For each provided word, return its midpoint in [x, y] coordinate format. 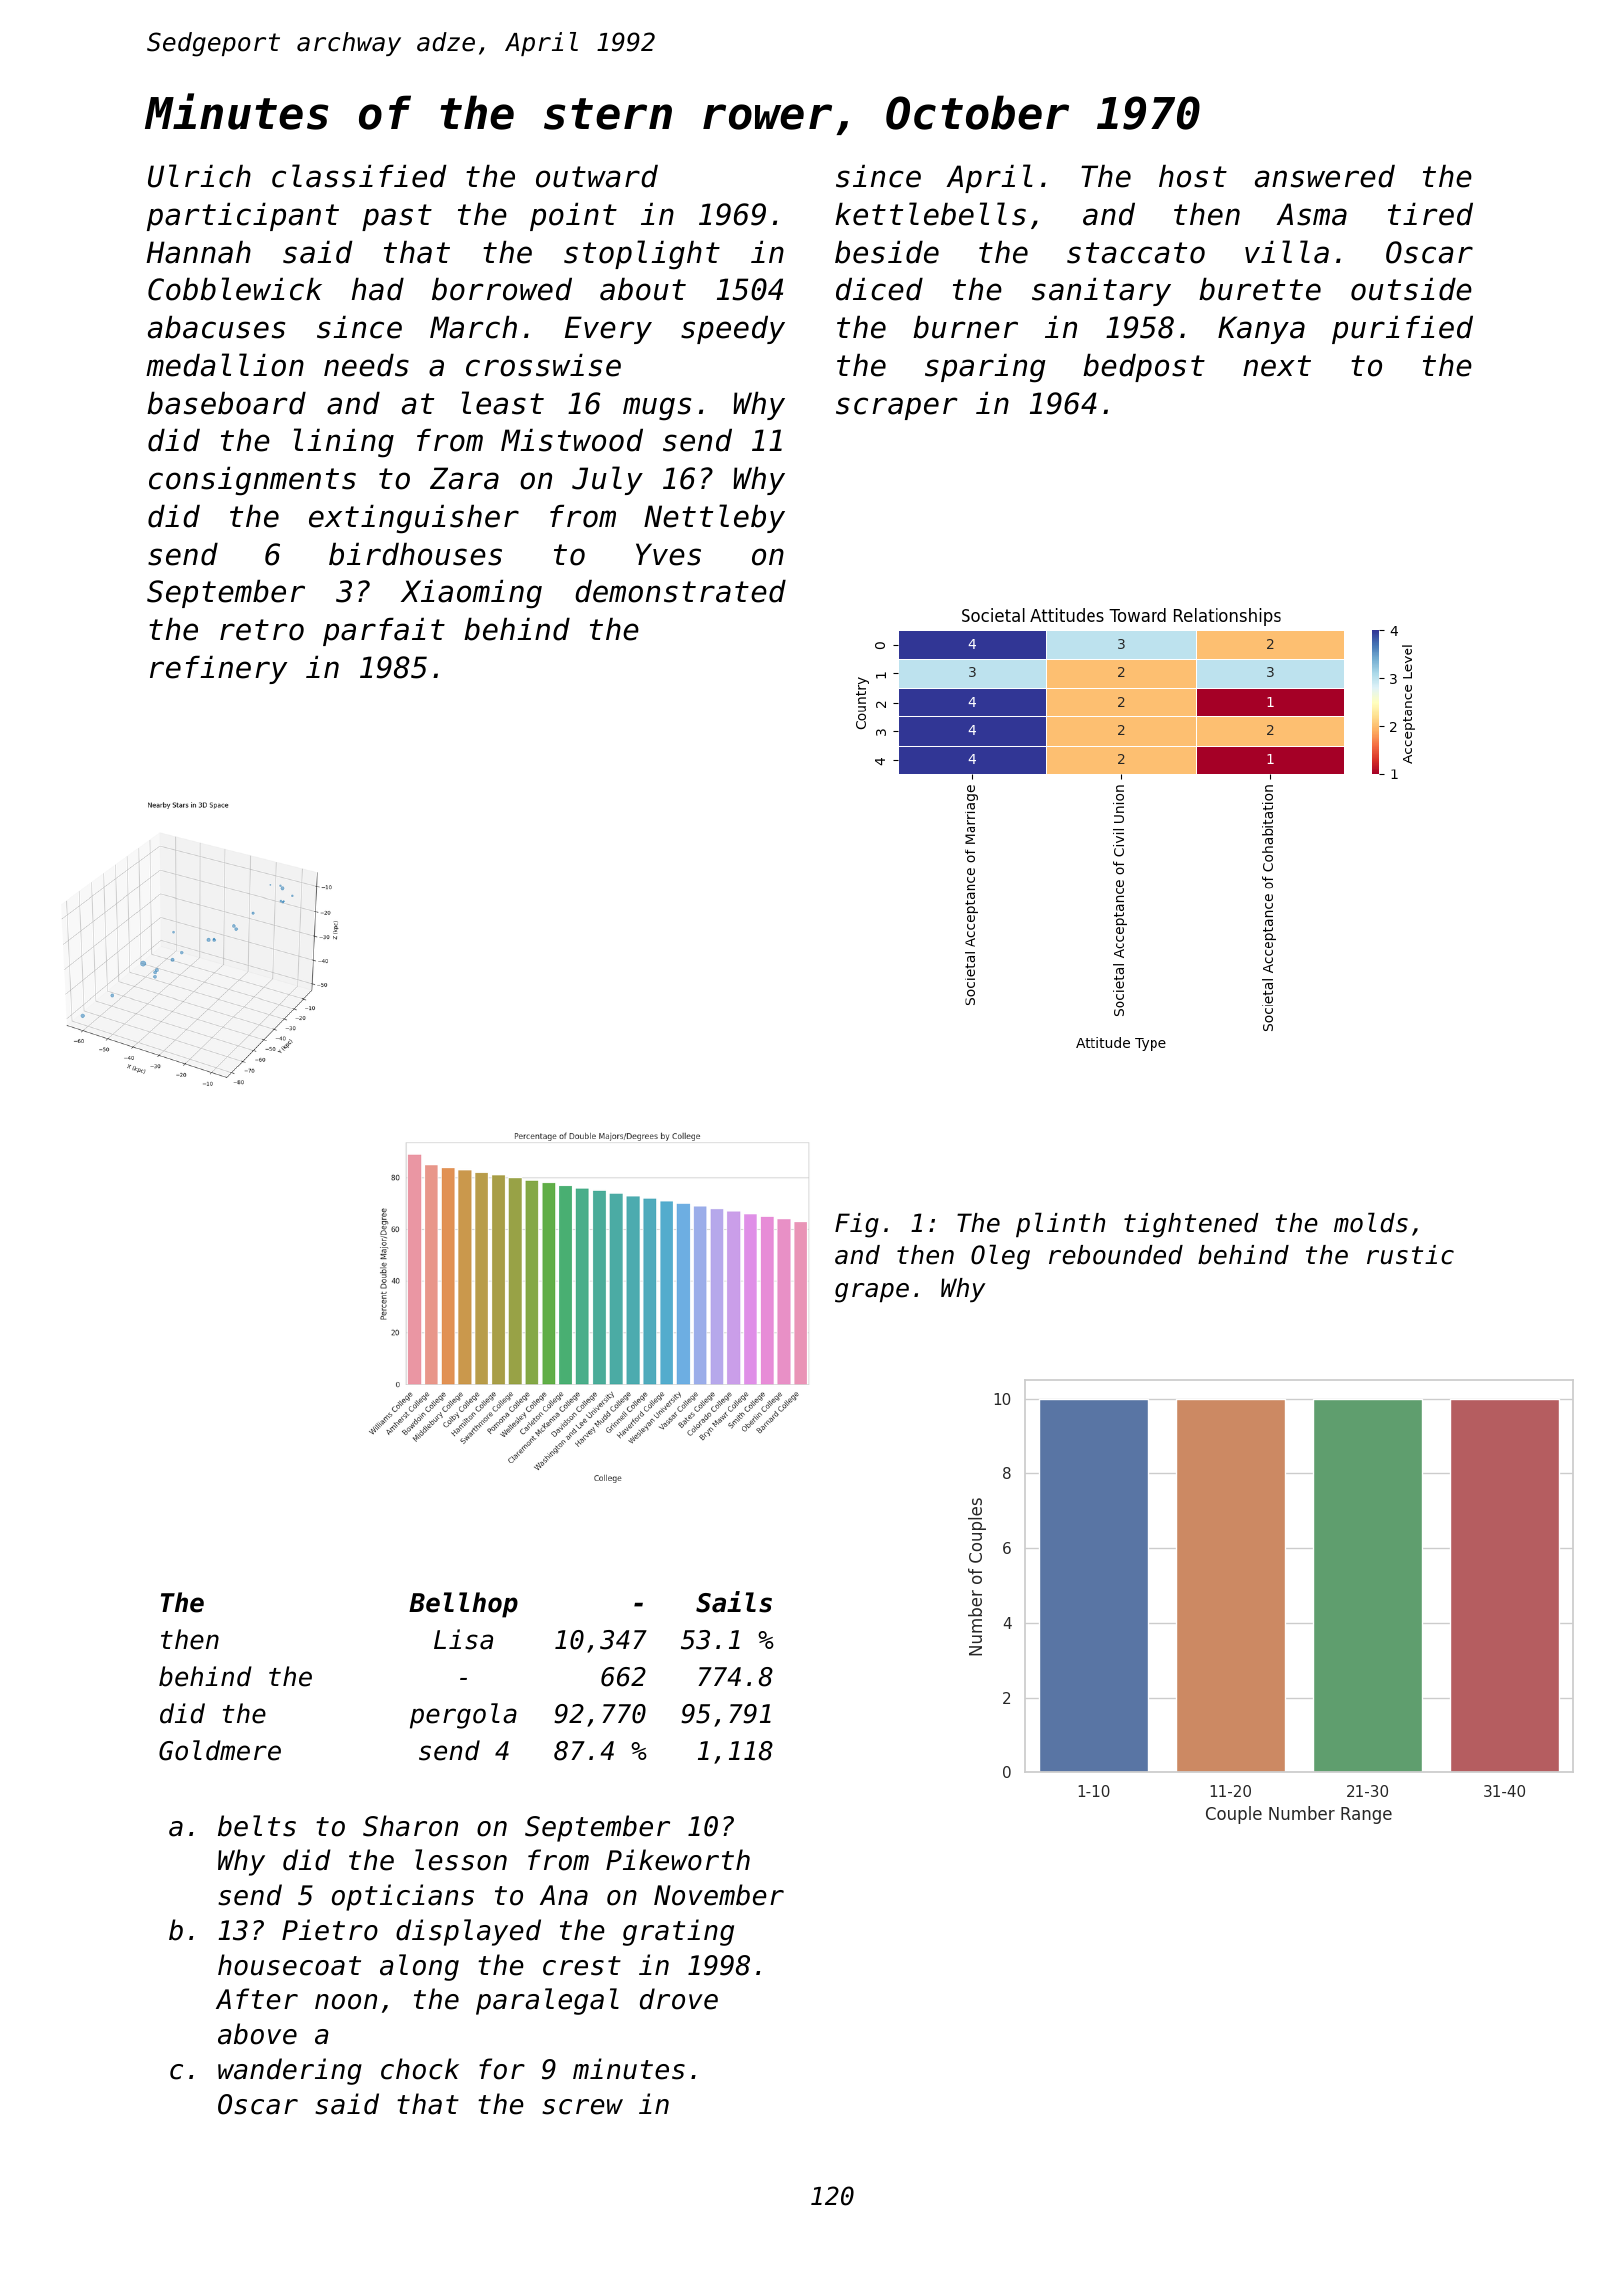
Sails [734, 1602]
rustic [1410, 1255]
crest [582, 1966]
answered [1325, 176]
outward [597, 176]
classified [359, 176]
